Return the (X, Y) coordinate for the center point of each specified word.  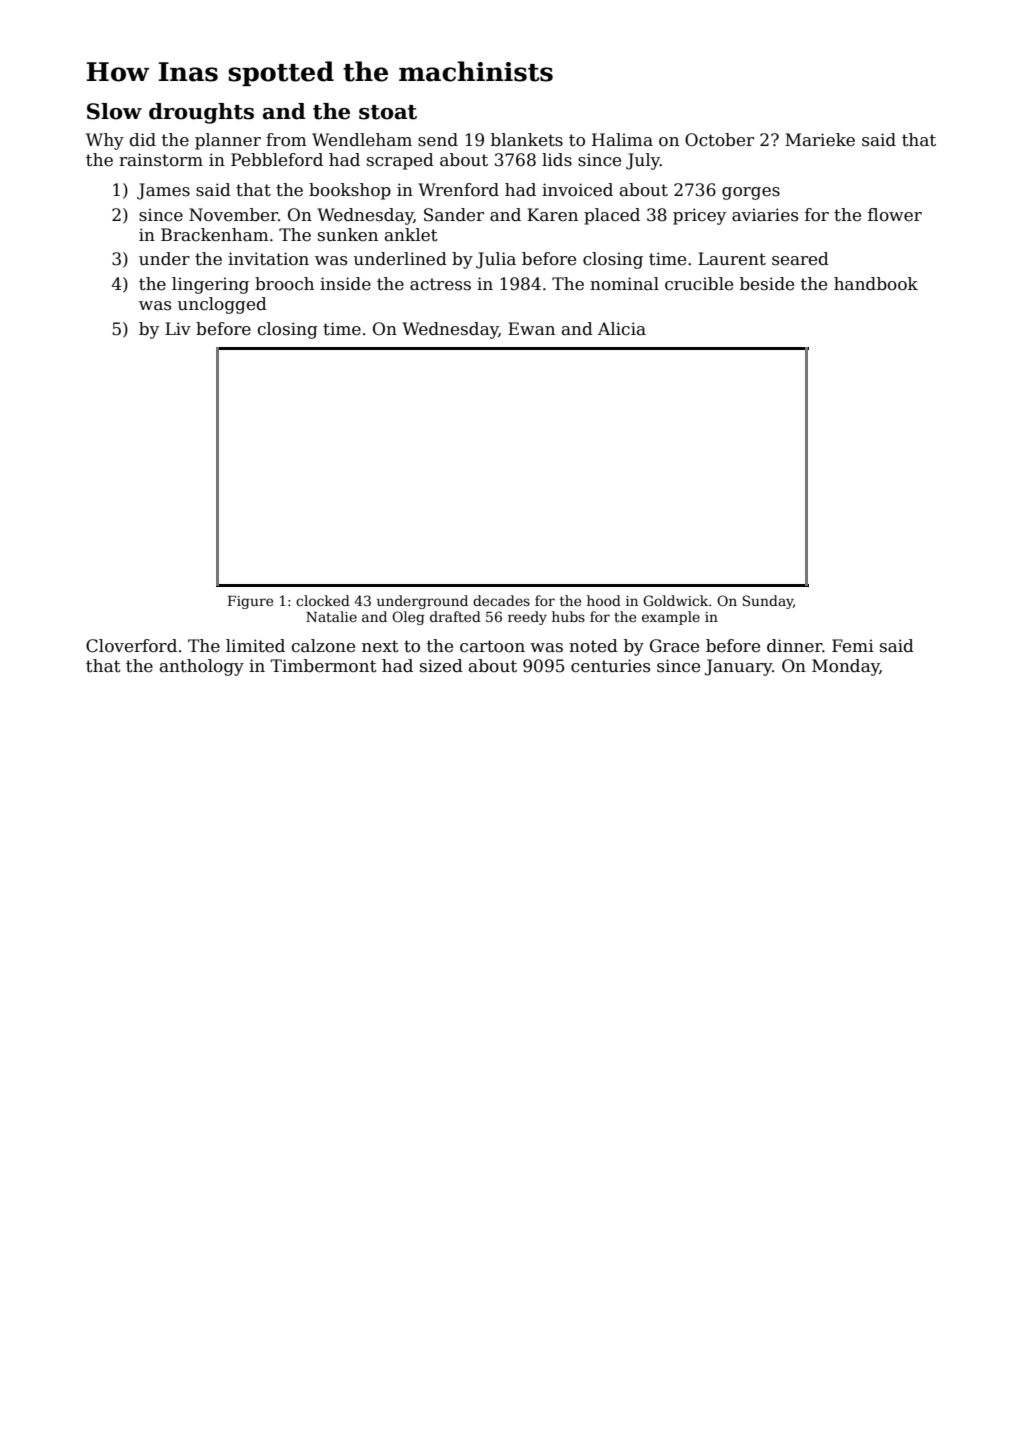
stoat (388, 112)
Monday (846, 667)
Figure (250, 602)
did (143, 140)
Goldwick (675, 600)
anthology (202, 667)
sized (441, 666)
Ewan (531, 329)
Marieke (820, 140)
